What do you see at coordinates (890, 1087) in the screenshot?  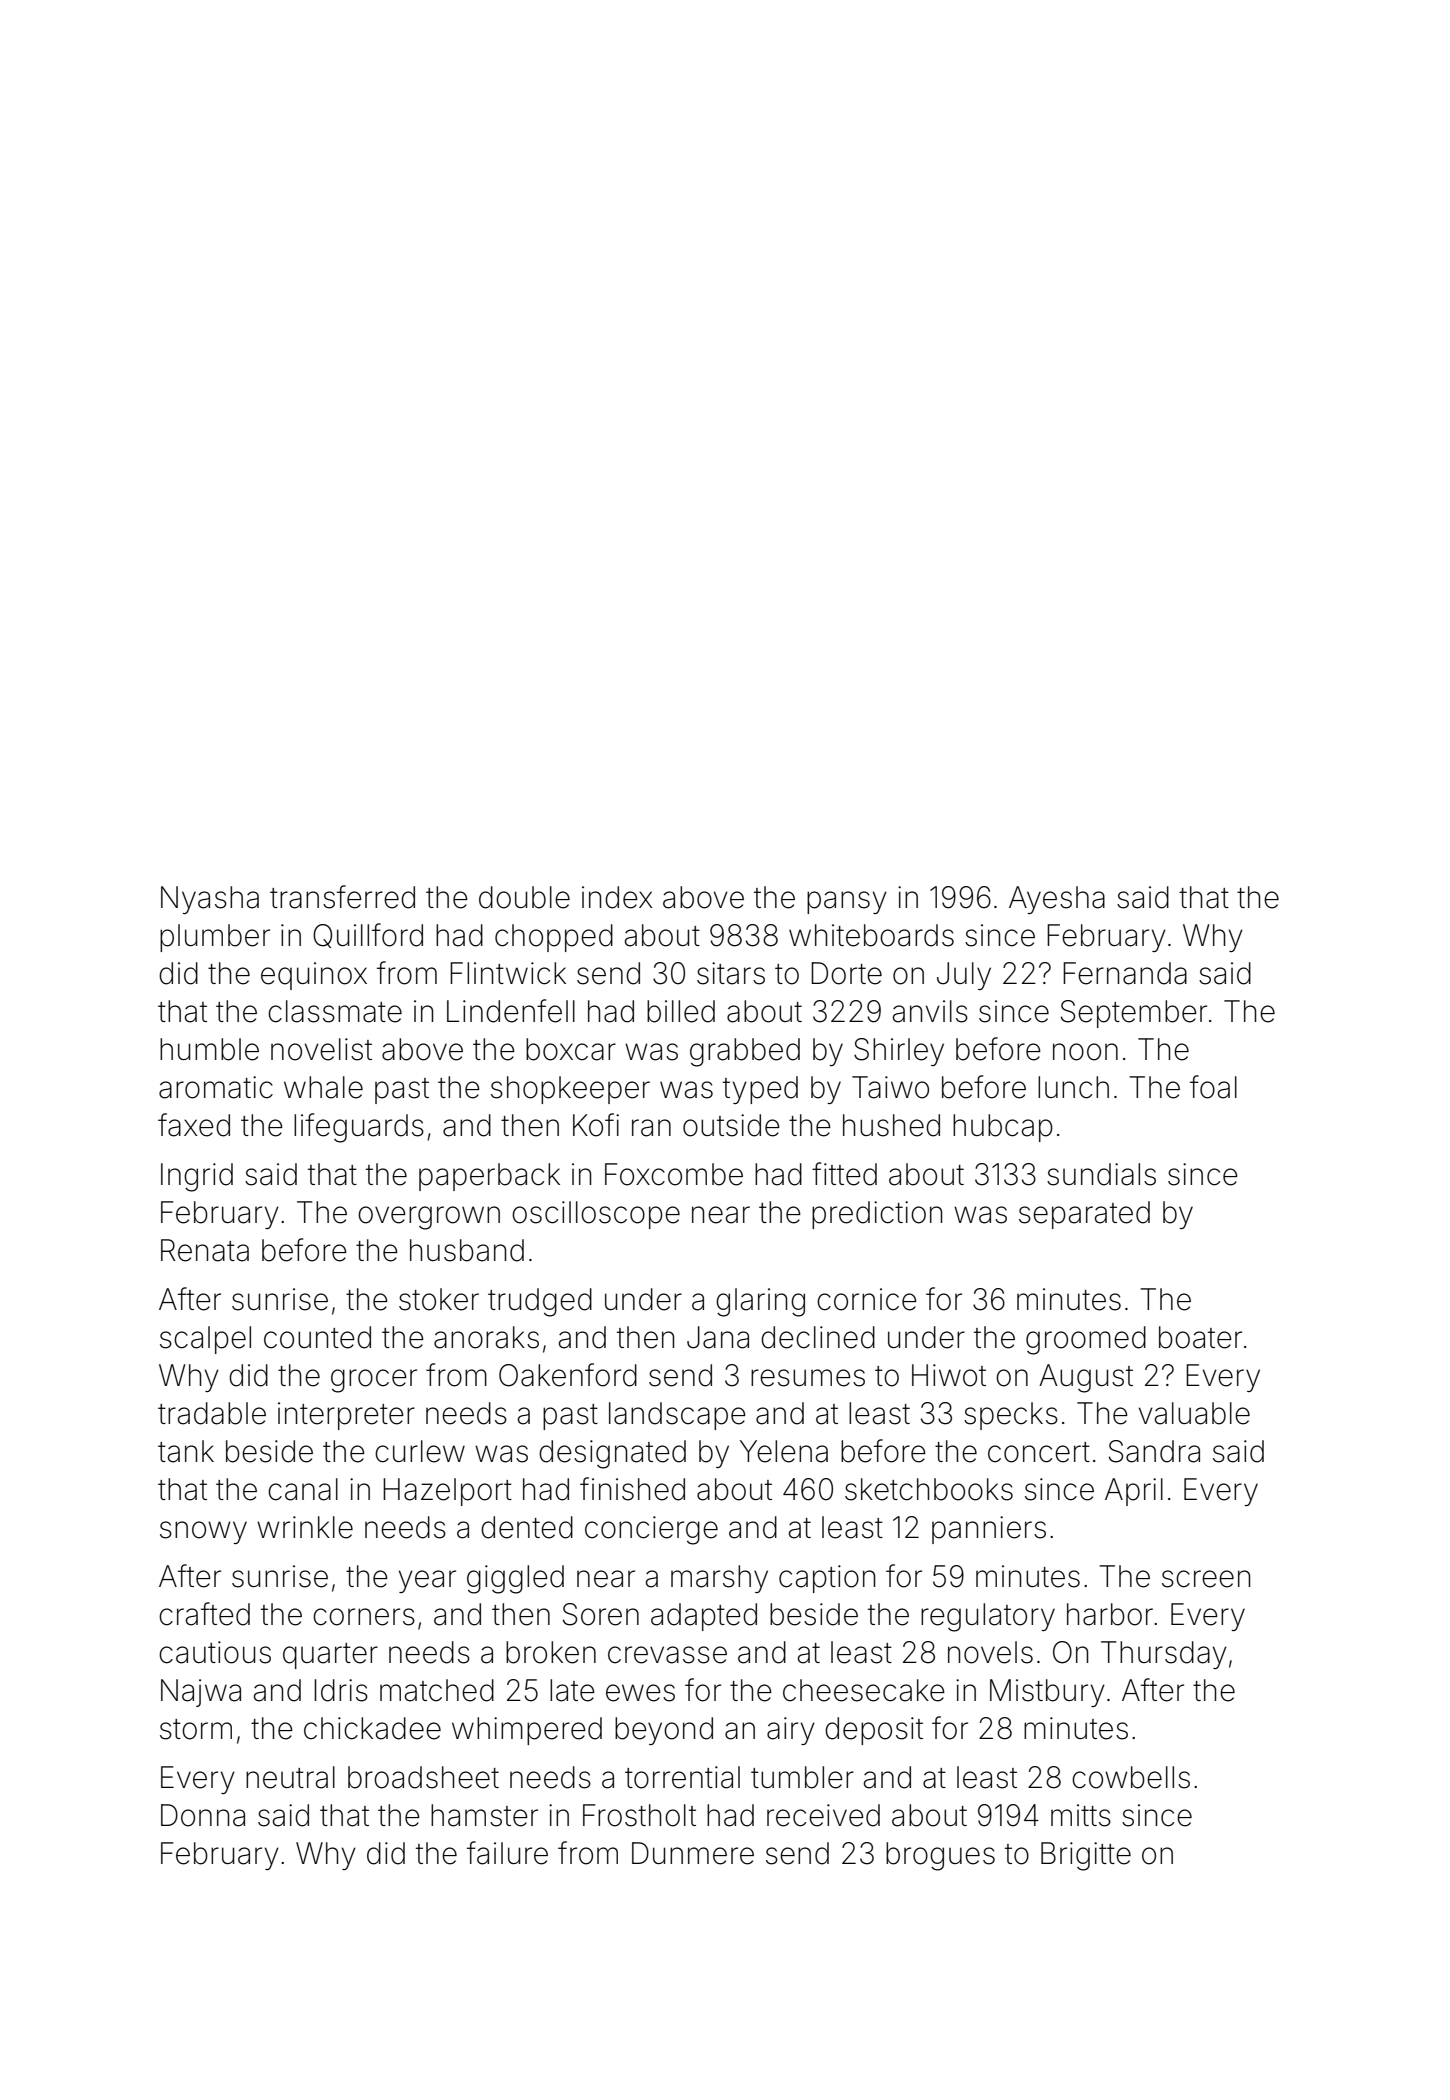 I see `Taiwo` at bounding box center [890, 1087].
